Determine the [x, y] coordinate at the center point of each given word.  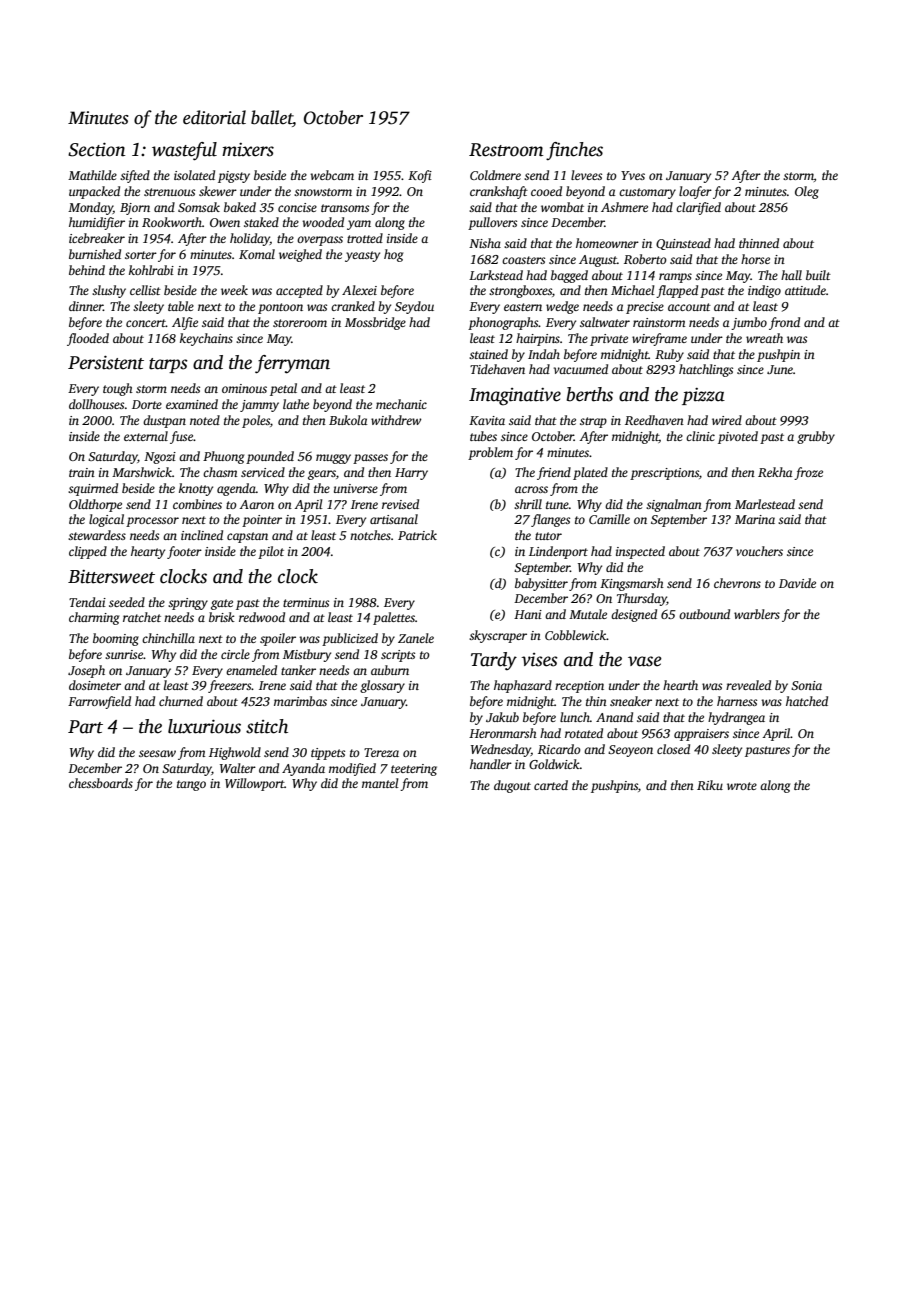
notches [370, 535]
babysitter [541, 584]
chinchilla [168, 638]
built [818, 275]
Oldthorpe [95, 505]
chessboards [101, 783]
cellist [145, 290]
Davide [797, 583]
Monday [90, 208]
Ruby [669, 355]
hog [393, 255]
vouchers [759, 551]
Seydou [414, 307]
